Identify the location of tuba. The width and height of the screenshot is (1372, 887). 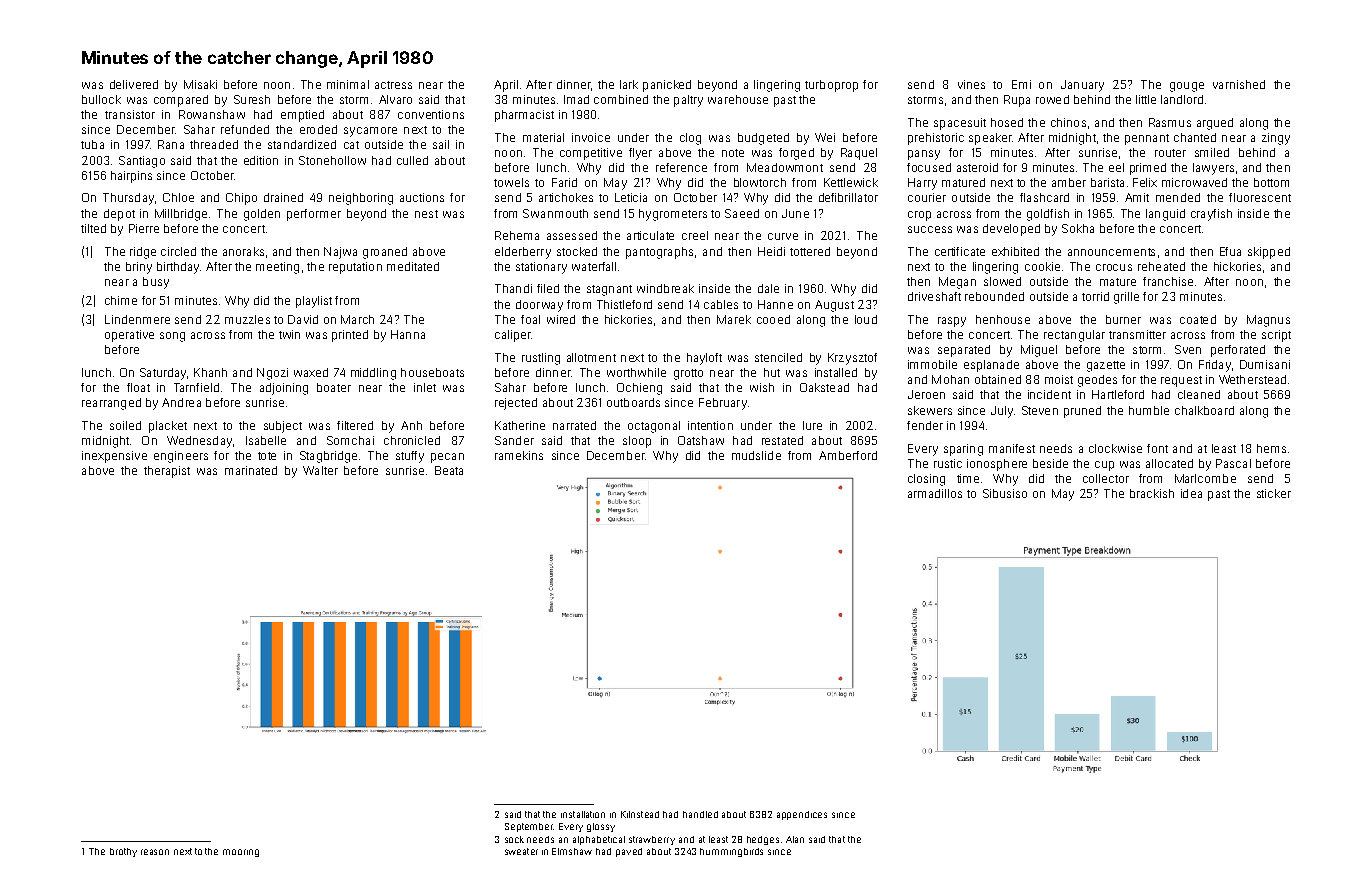
(92, 144).
